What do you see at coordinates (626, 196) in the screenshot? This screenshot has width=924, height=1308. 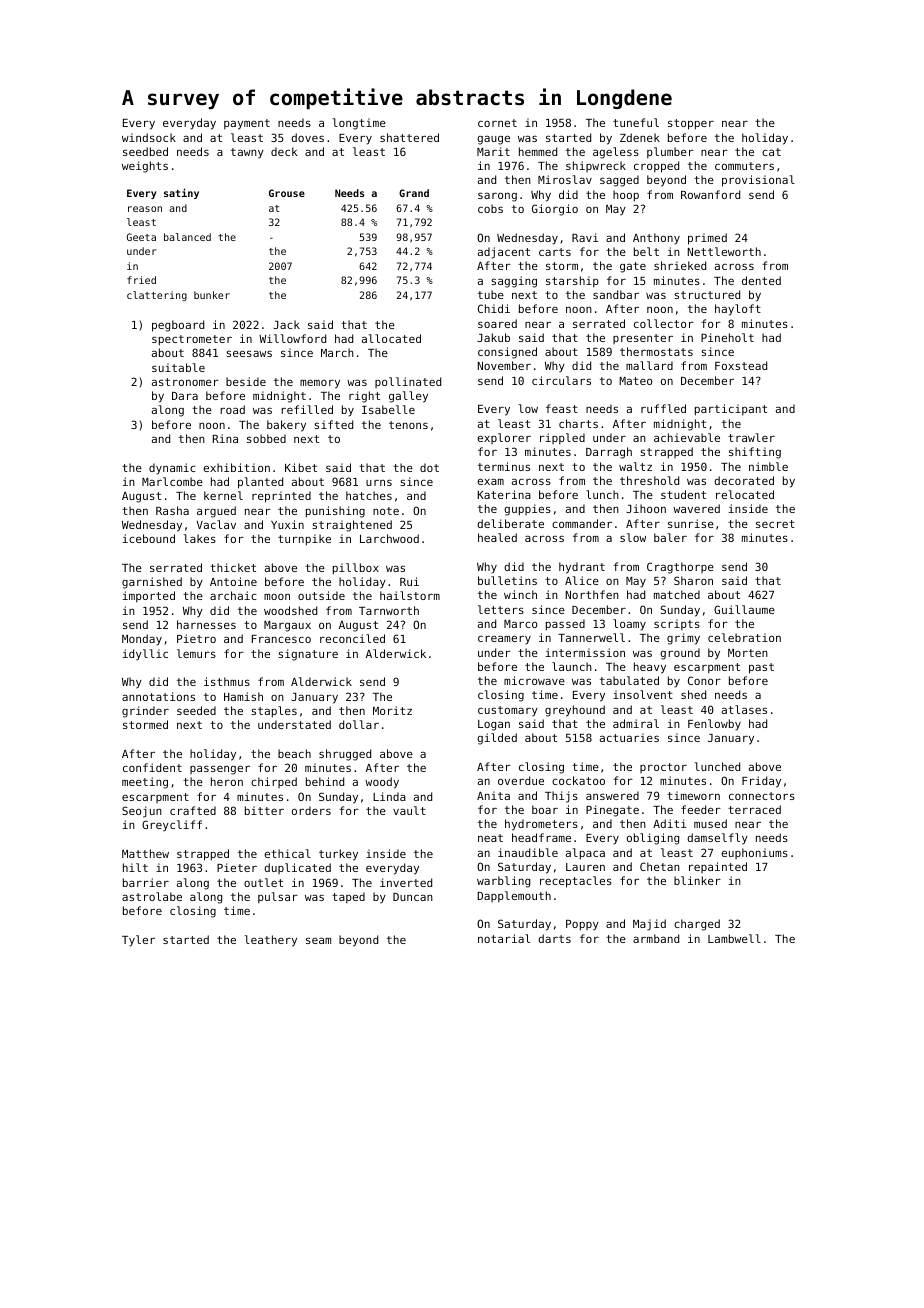 I see `hoop` at bounding box center [626, 196].
